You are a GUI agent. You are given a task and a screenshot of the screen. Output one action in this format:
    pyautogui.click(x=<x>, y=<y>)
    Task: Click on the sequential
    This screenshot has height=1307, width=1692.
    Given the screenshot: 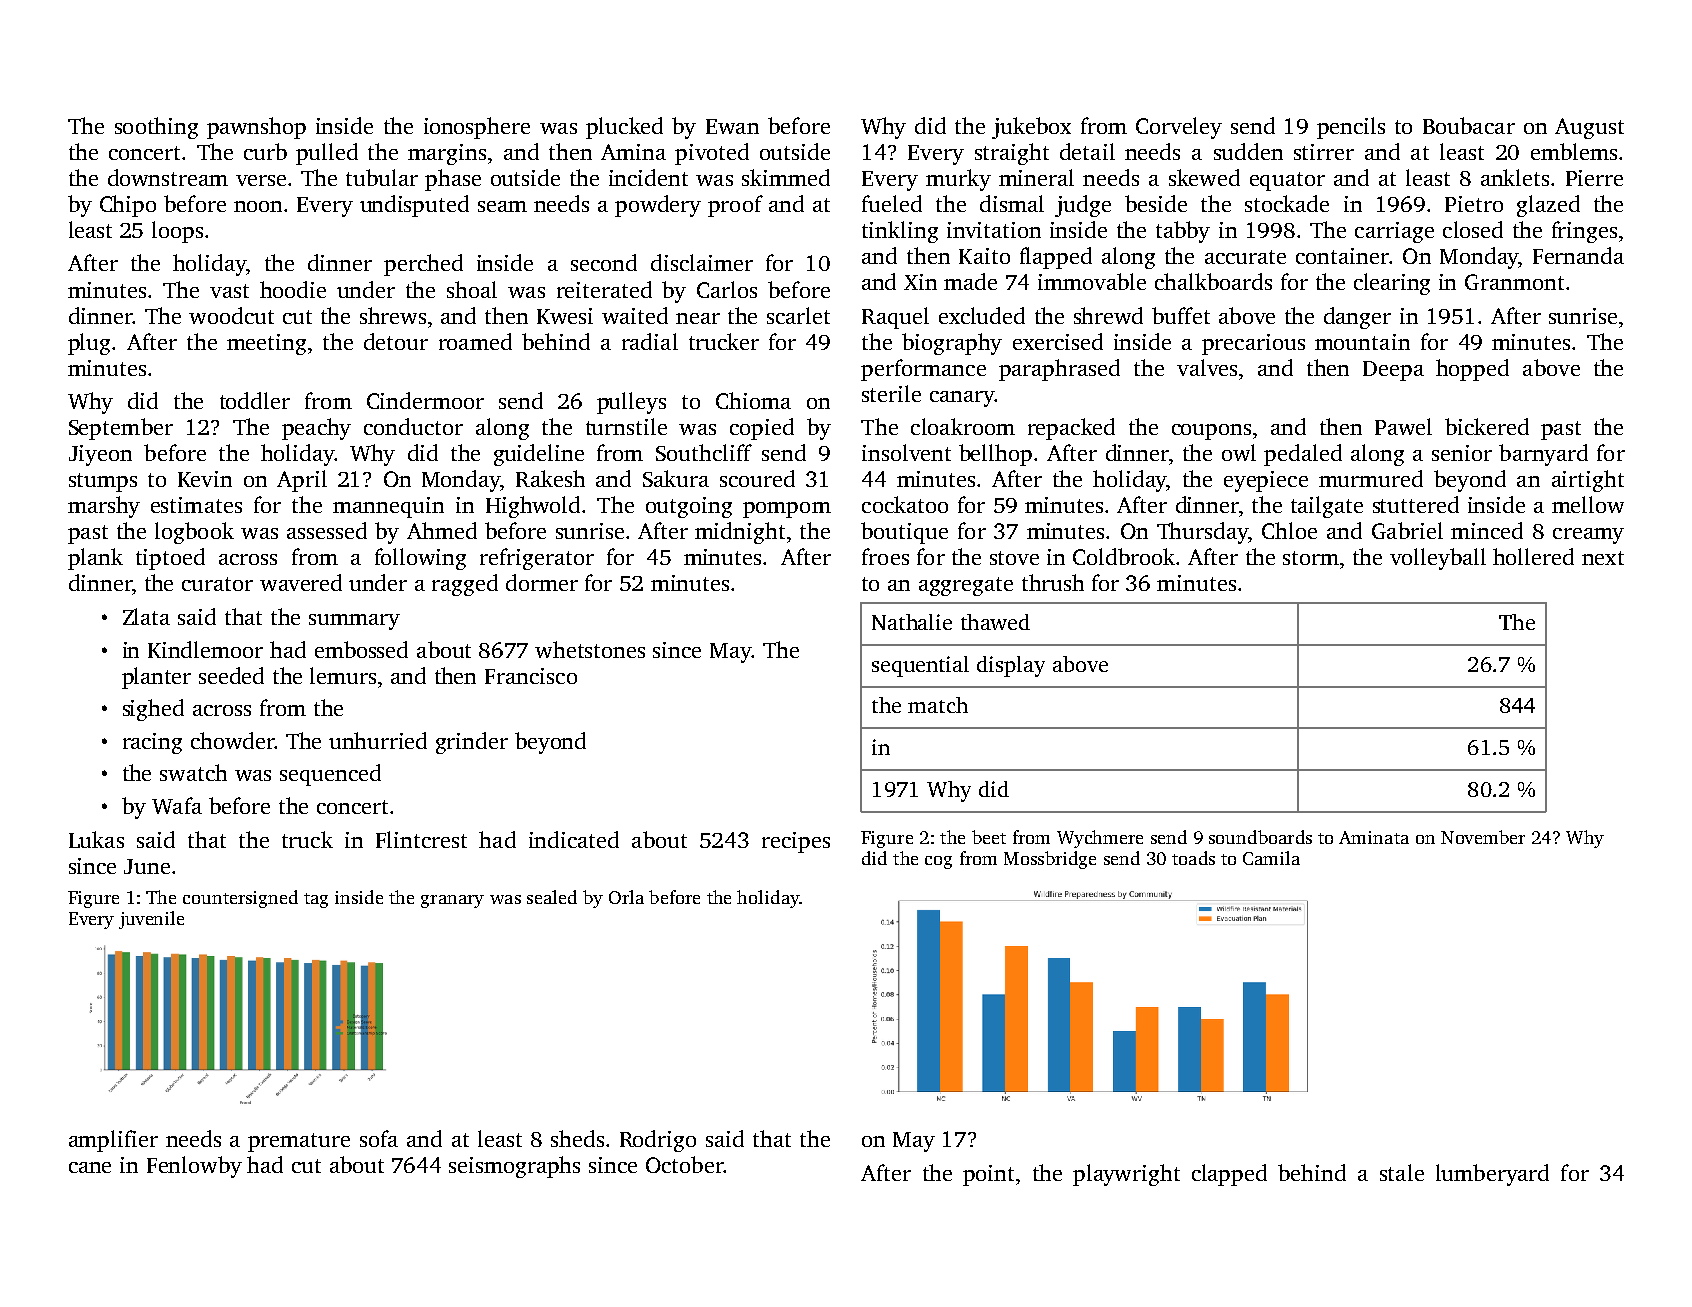 What is the action you would take?
    pyautogui.click(x=920, y=666)
